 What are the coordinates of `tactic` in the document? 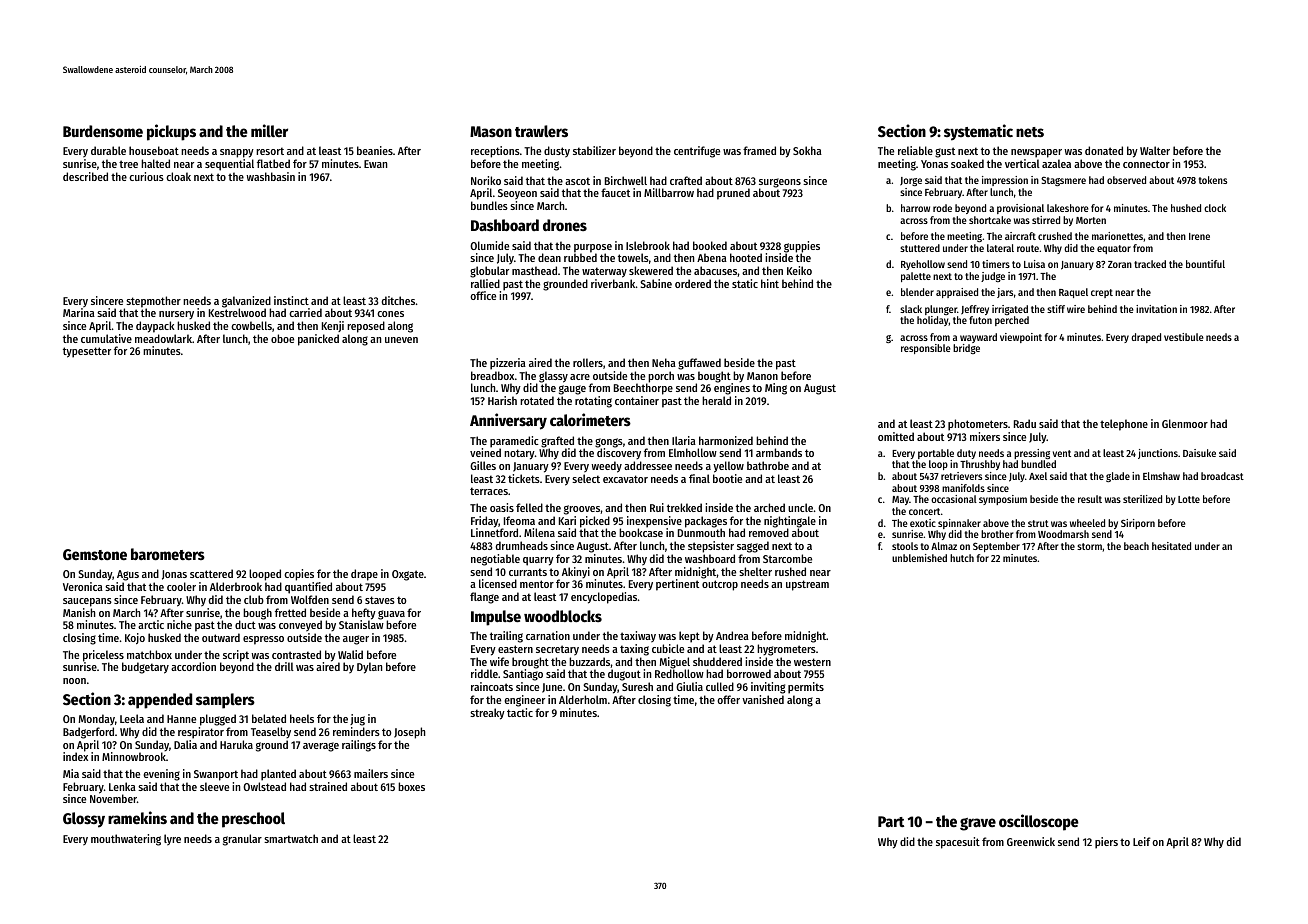 It's located at (520, 712).
